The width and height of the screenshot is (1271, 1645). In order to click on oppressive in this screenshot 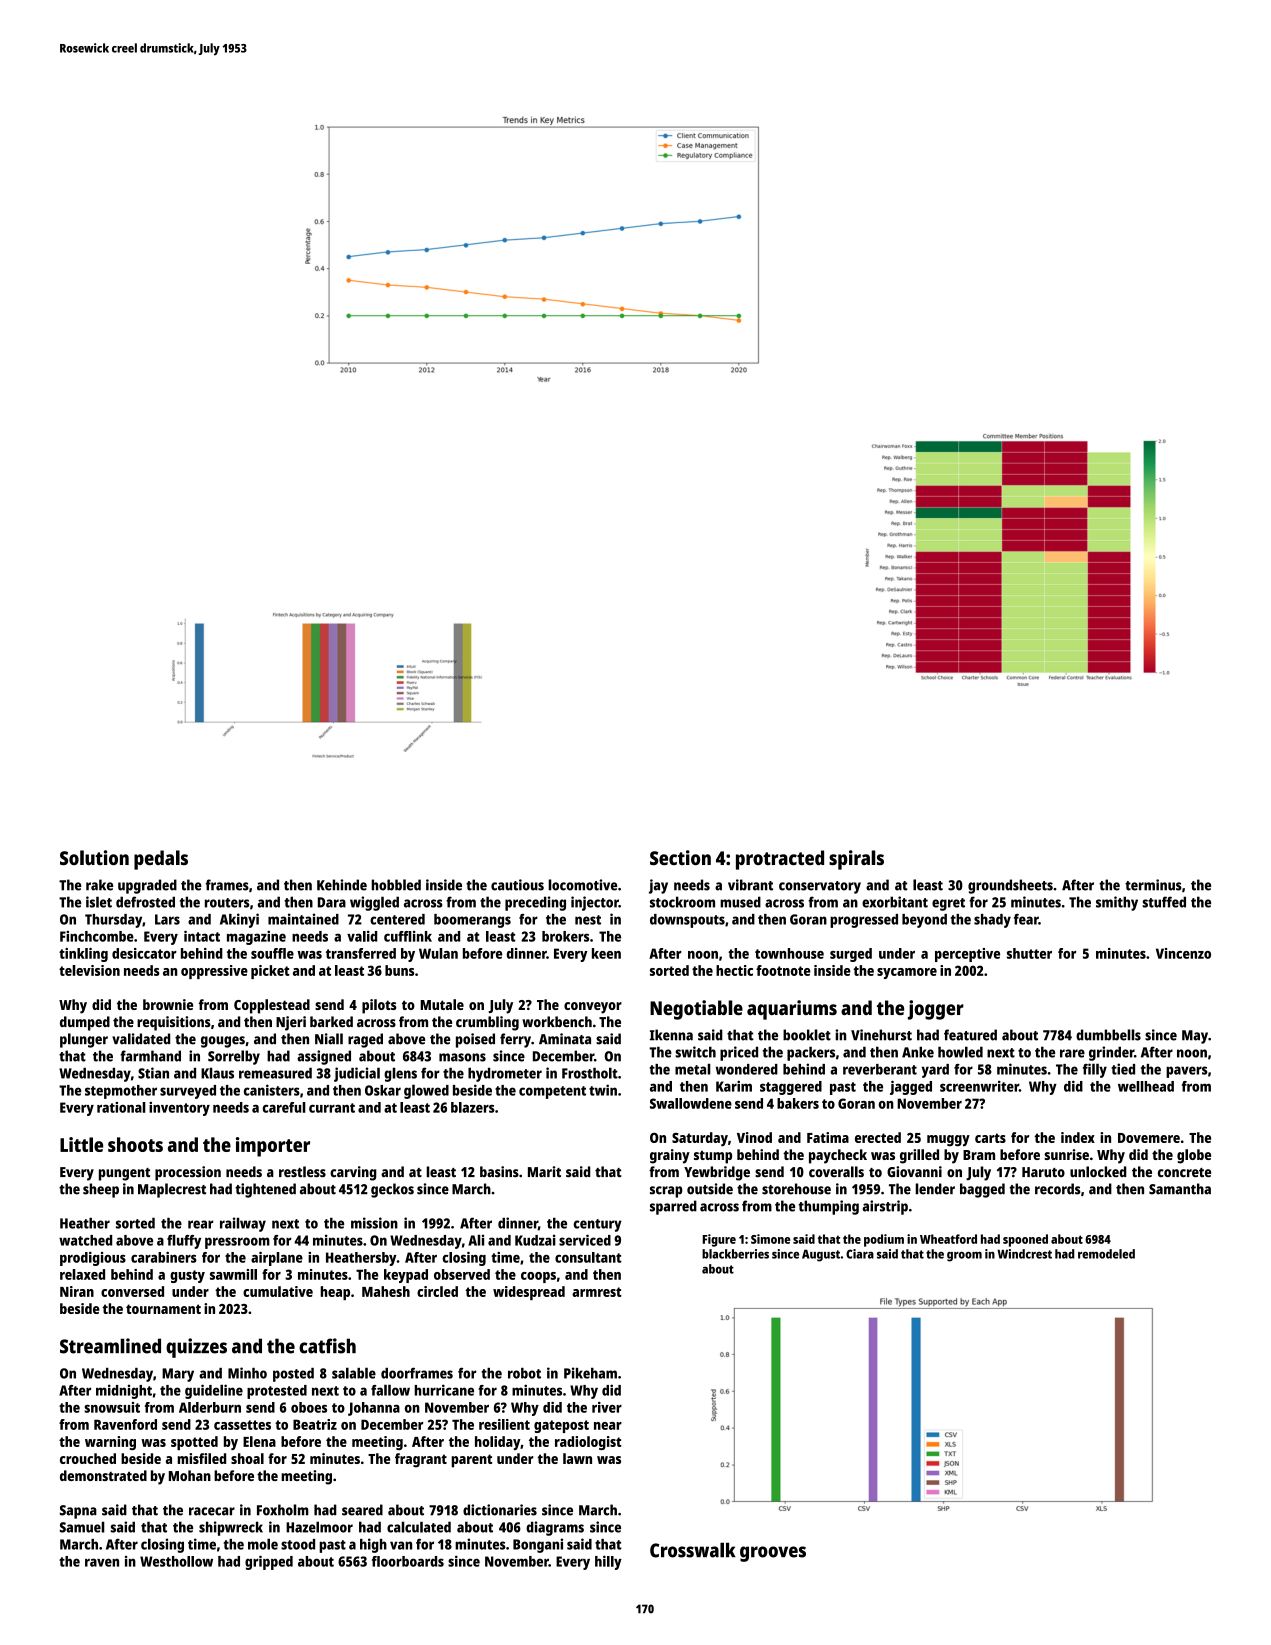, I will do `click(214, 972)`.
